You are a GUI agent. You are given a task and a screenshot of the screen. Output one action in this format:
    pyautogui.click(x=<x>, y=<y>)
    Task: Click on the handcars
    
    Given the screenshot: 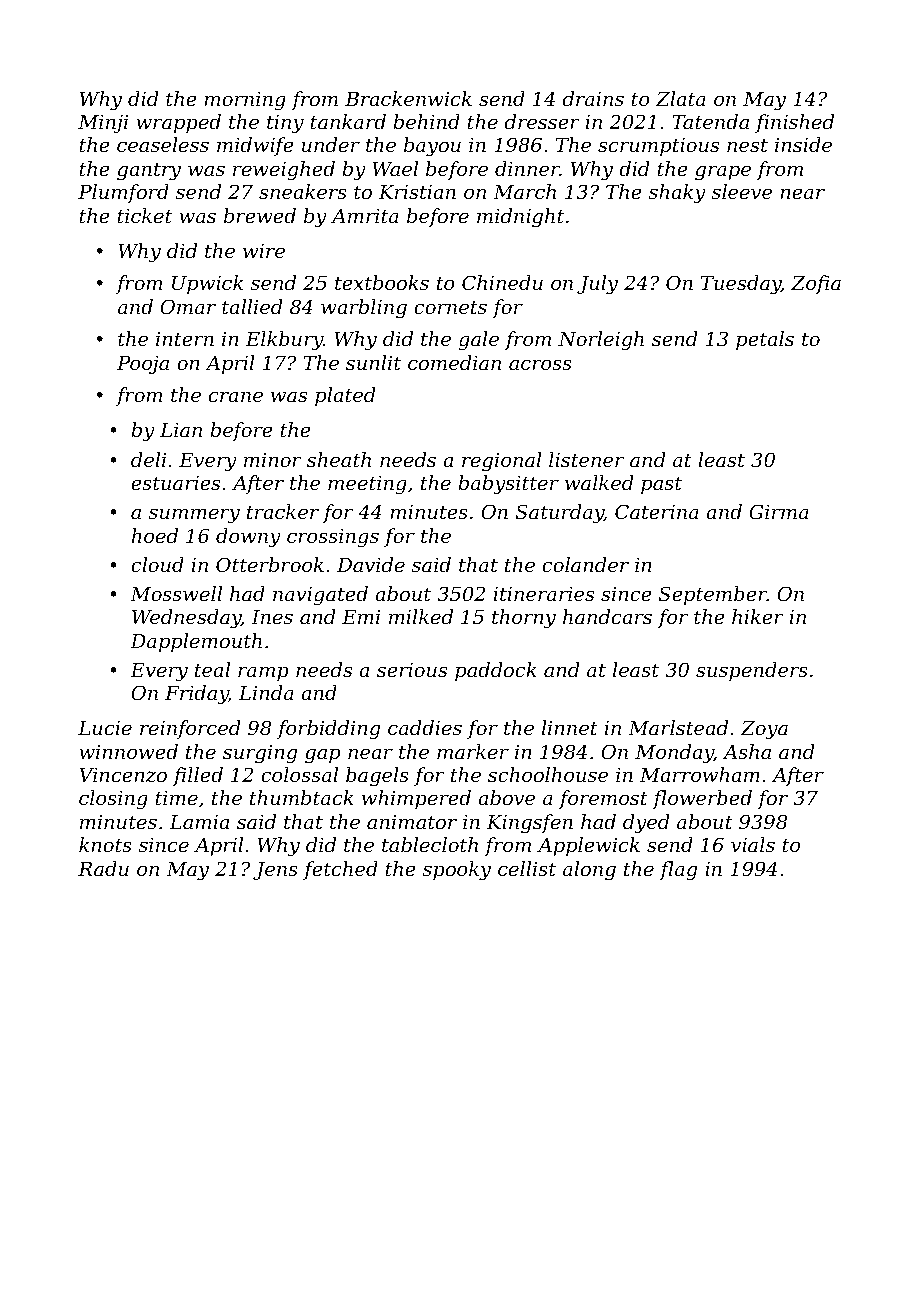 What is the action you would take?
    pyautogui.click(x=607, y=616)
